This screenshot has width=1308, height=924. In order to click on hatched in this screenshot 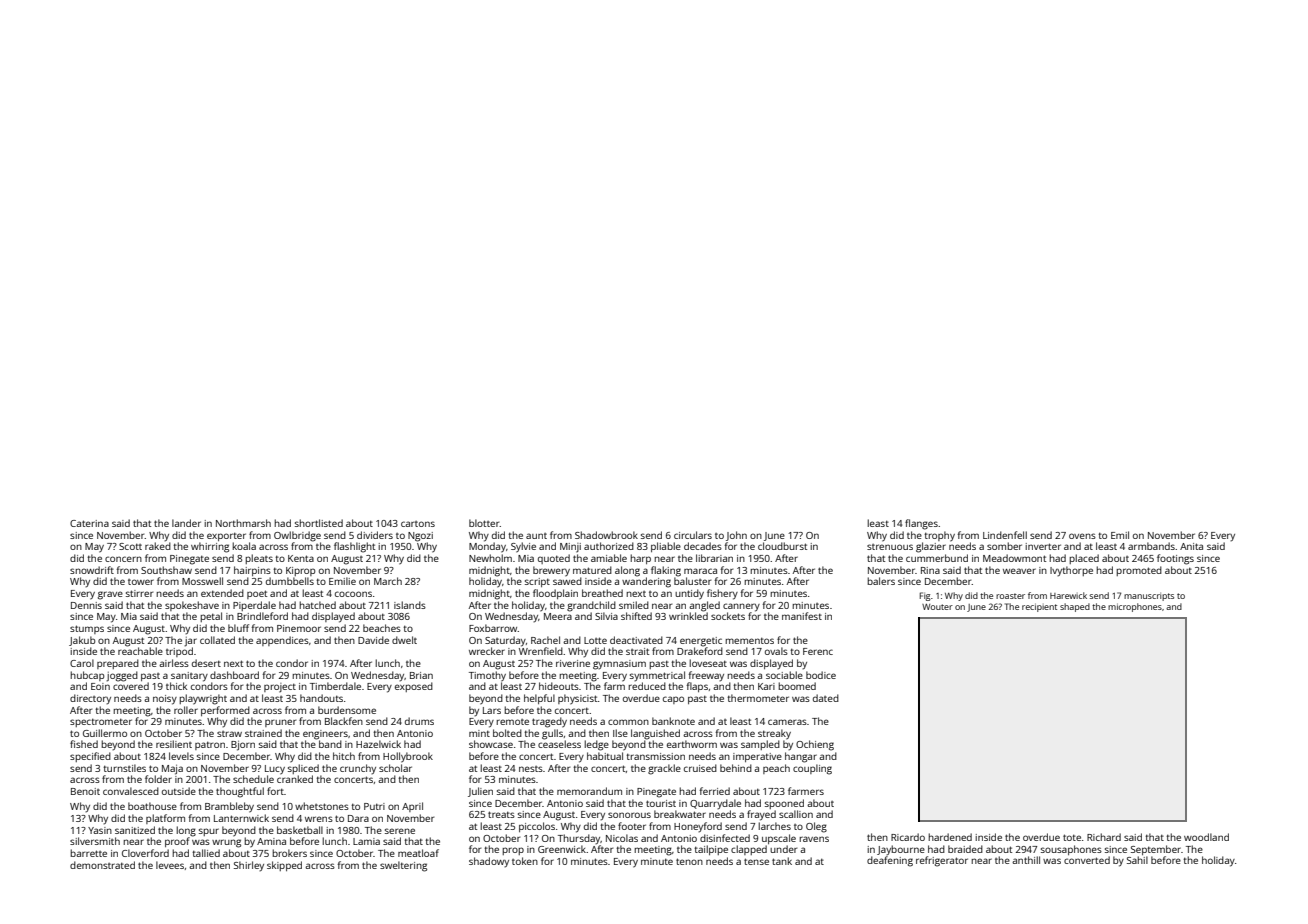, I will do `click(317, 605)`.
